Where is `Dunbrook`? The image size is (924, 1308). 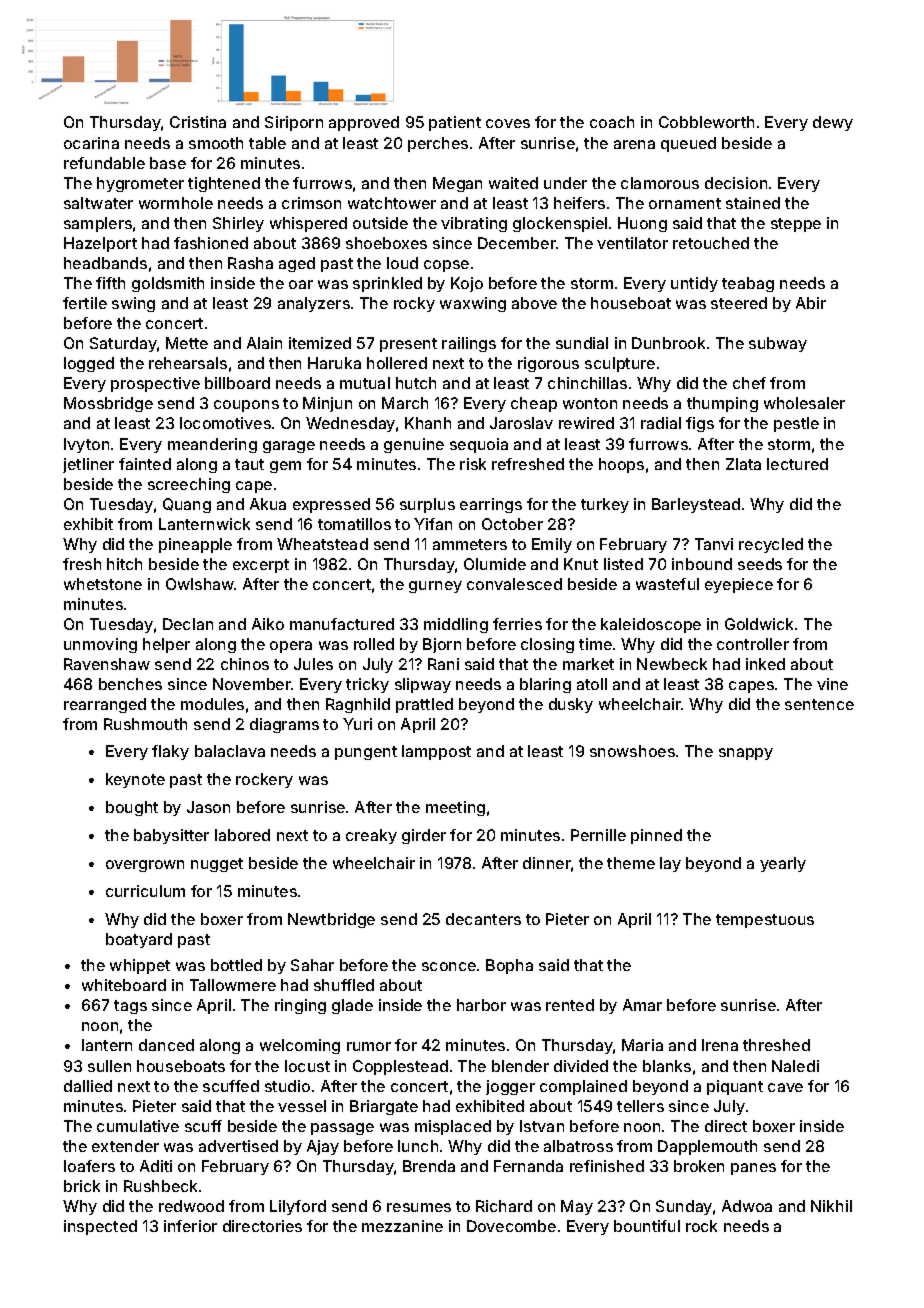
Dunbrook is located at coordinates (668, 343).
